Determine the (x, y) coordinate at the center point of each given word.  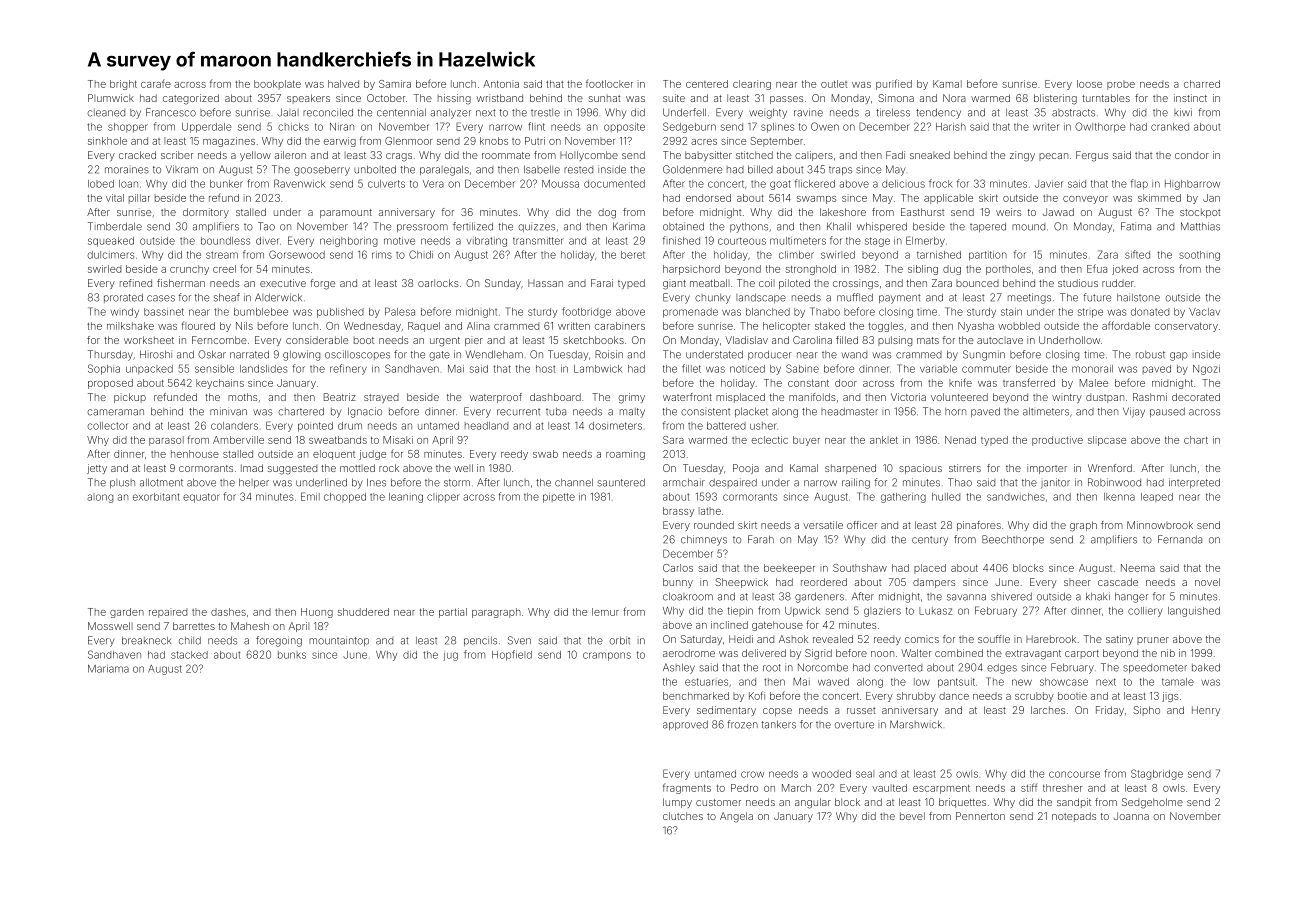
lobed (101, 184)
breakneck (146, 640)
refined (136, 283)
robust (1150, 355)
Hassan (545, 283)
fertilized (473, 226)
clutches (683, 816)
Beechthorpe (1013, 540)
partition (988, 256)
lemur (605, 612)
